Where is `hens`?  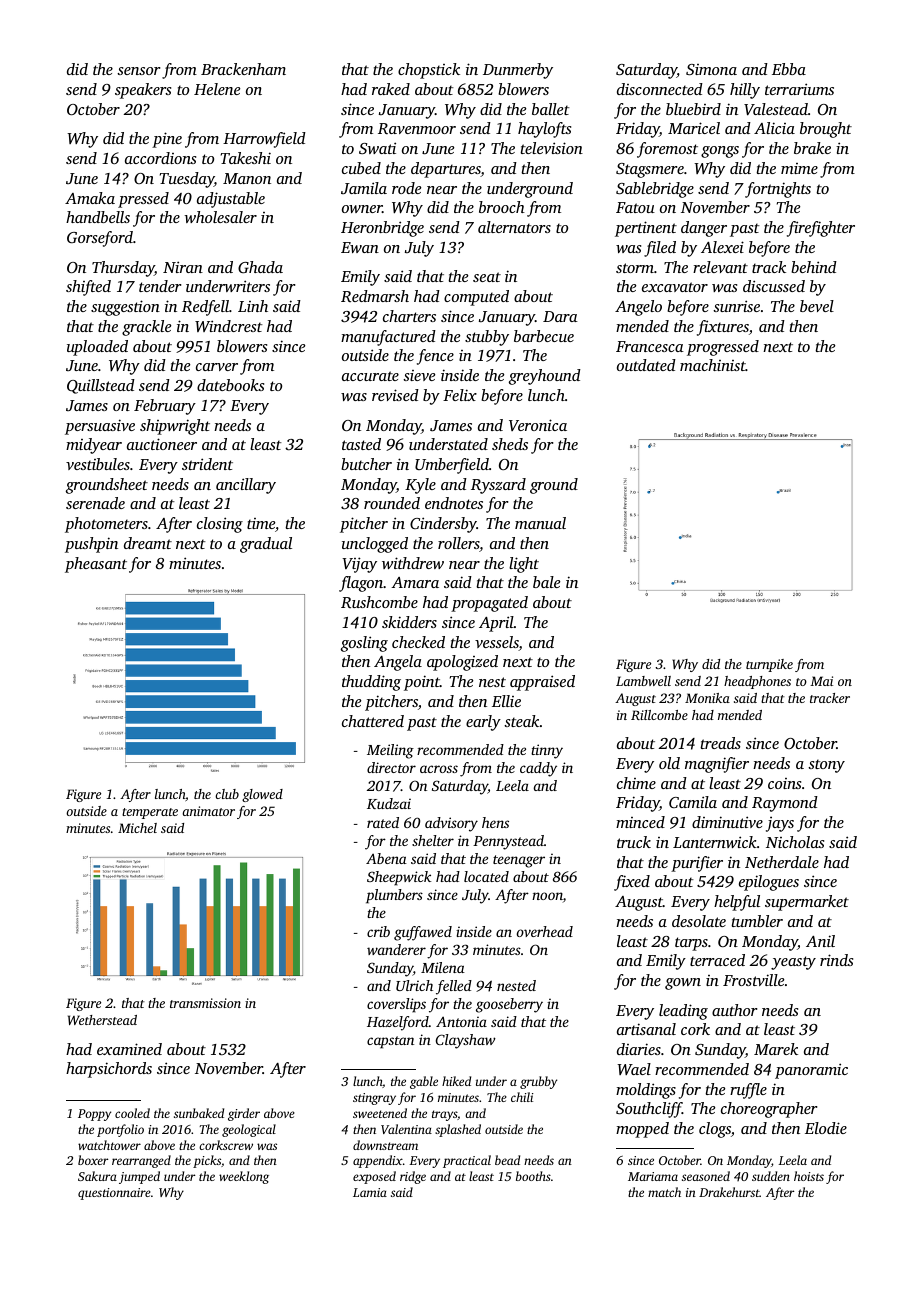 hens is located at coordinates (495, 822).
